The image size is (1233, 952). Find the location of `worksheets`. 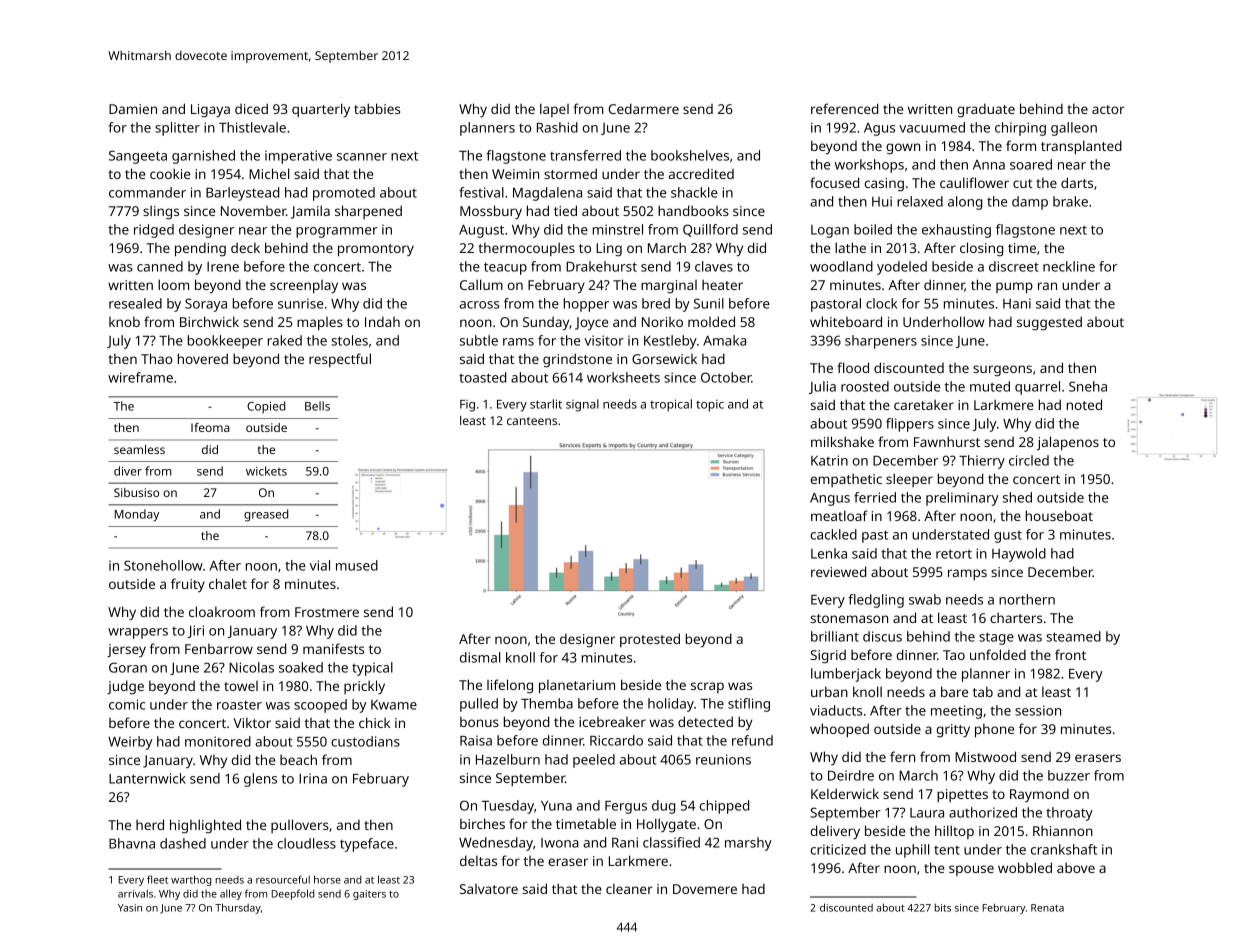

worksheets is located at coordinates (623, 377).
